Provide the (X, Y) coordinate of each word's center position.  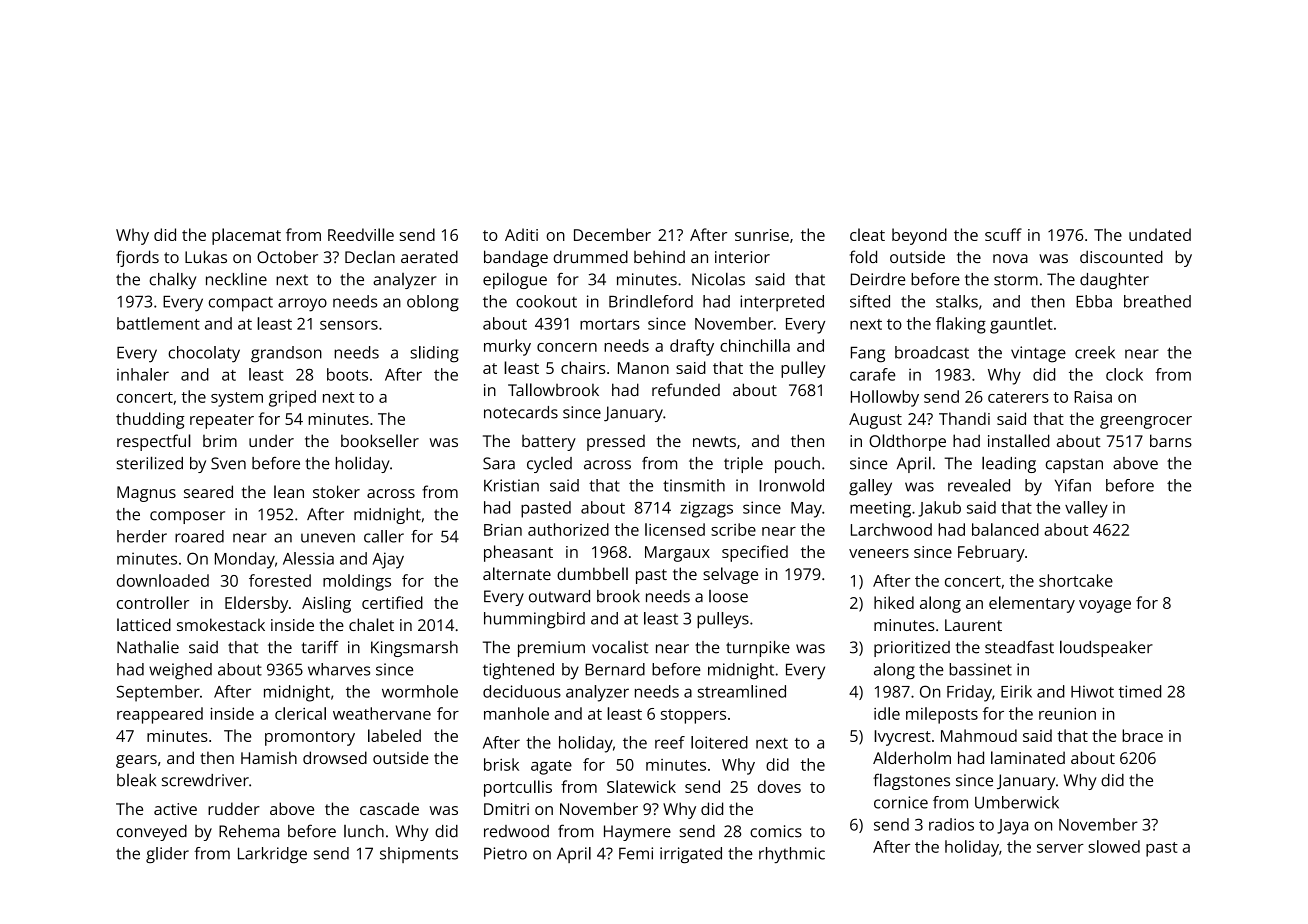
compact (241, 304)
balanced (1005, 529)
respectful (154, 442)
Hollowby (885, 398)
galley (870, 487)
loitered (719, 742)
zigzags (706, 509)
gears (136, 761)
